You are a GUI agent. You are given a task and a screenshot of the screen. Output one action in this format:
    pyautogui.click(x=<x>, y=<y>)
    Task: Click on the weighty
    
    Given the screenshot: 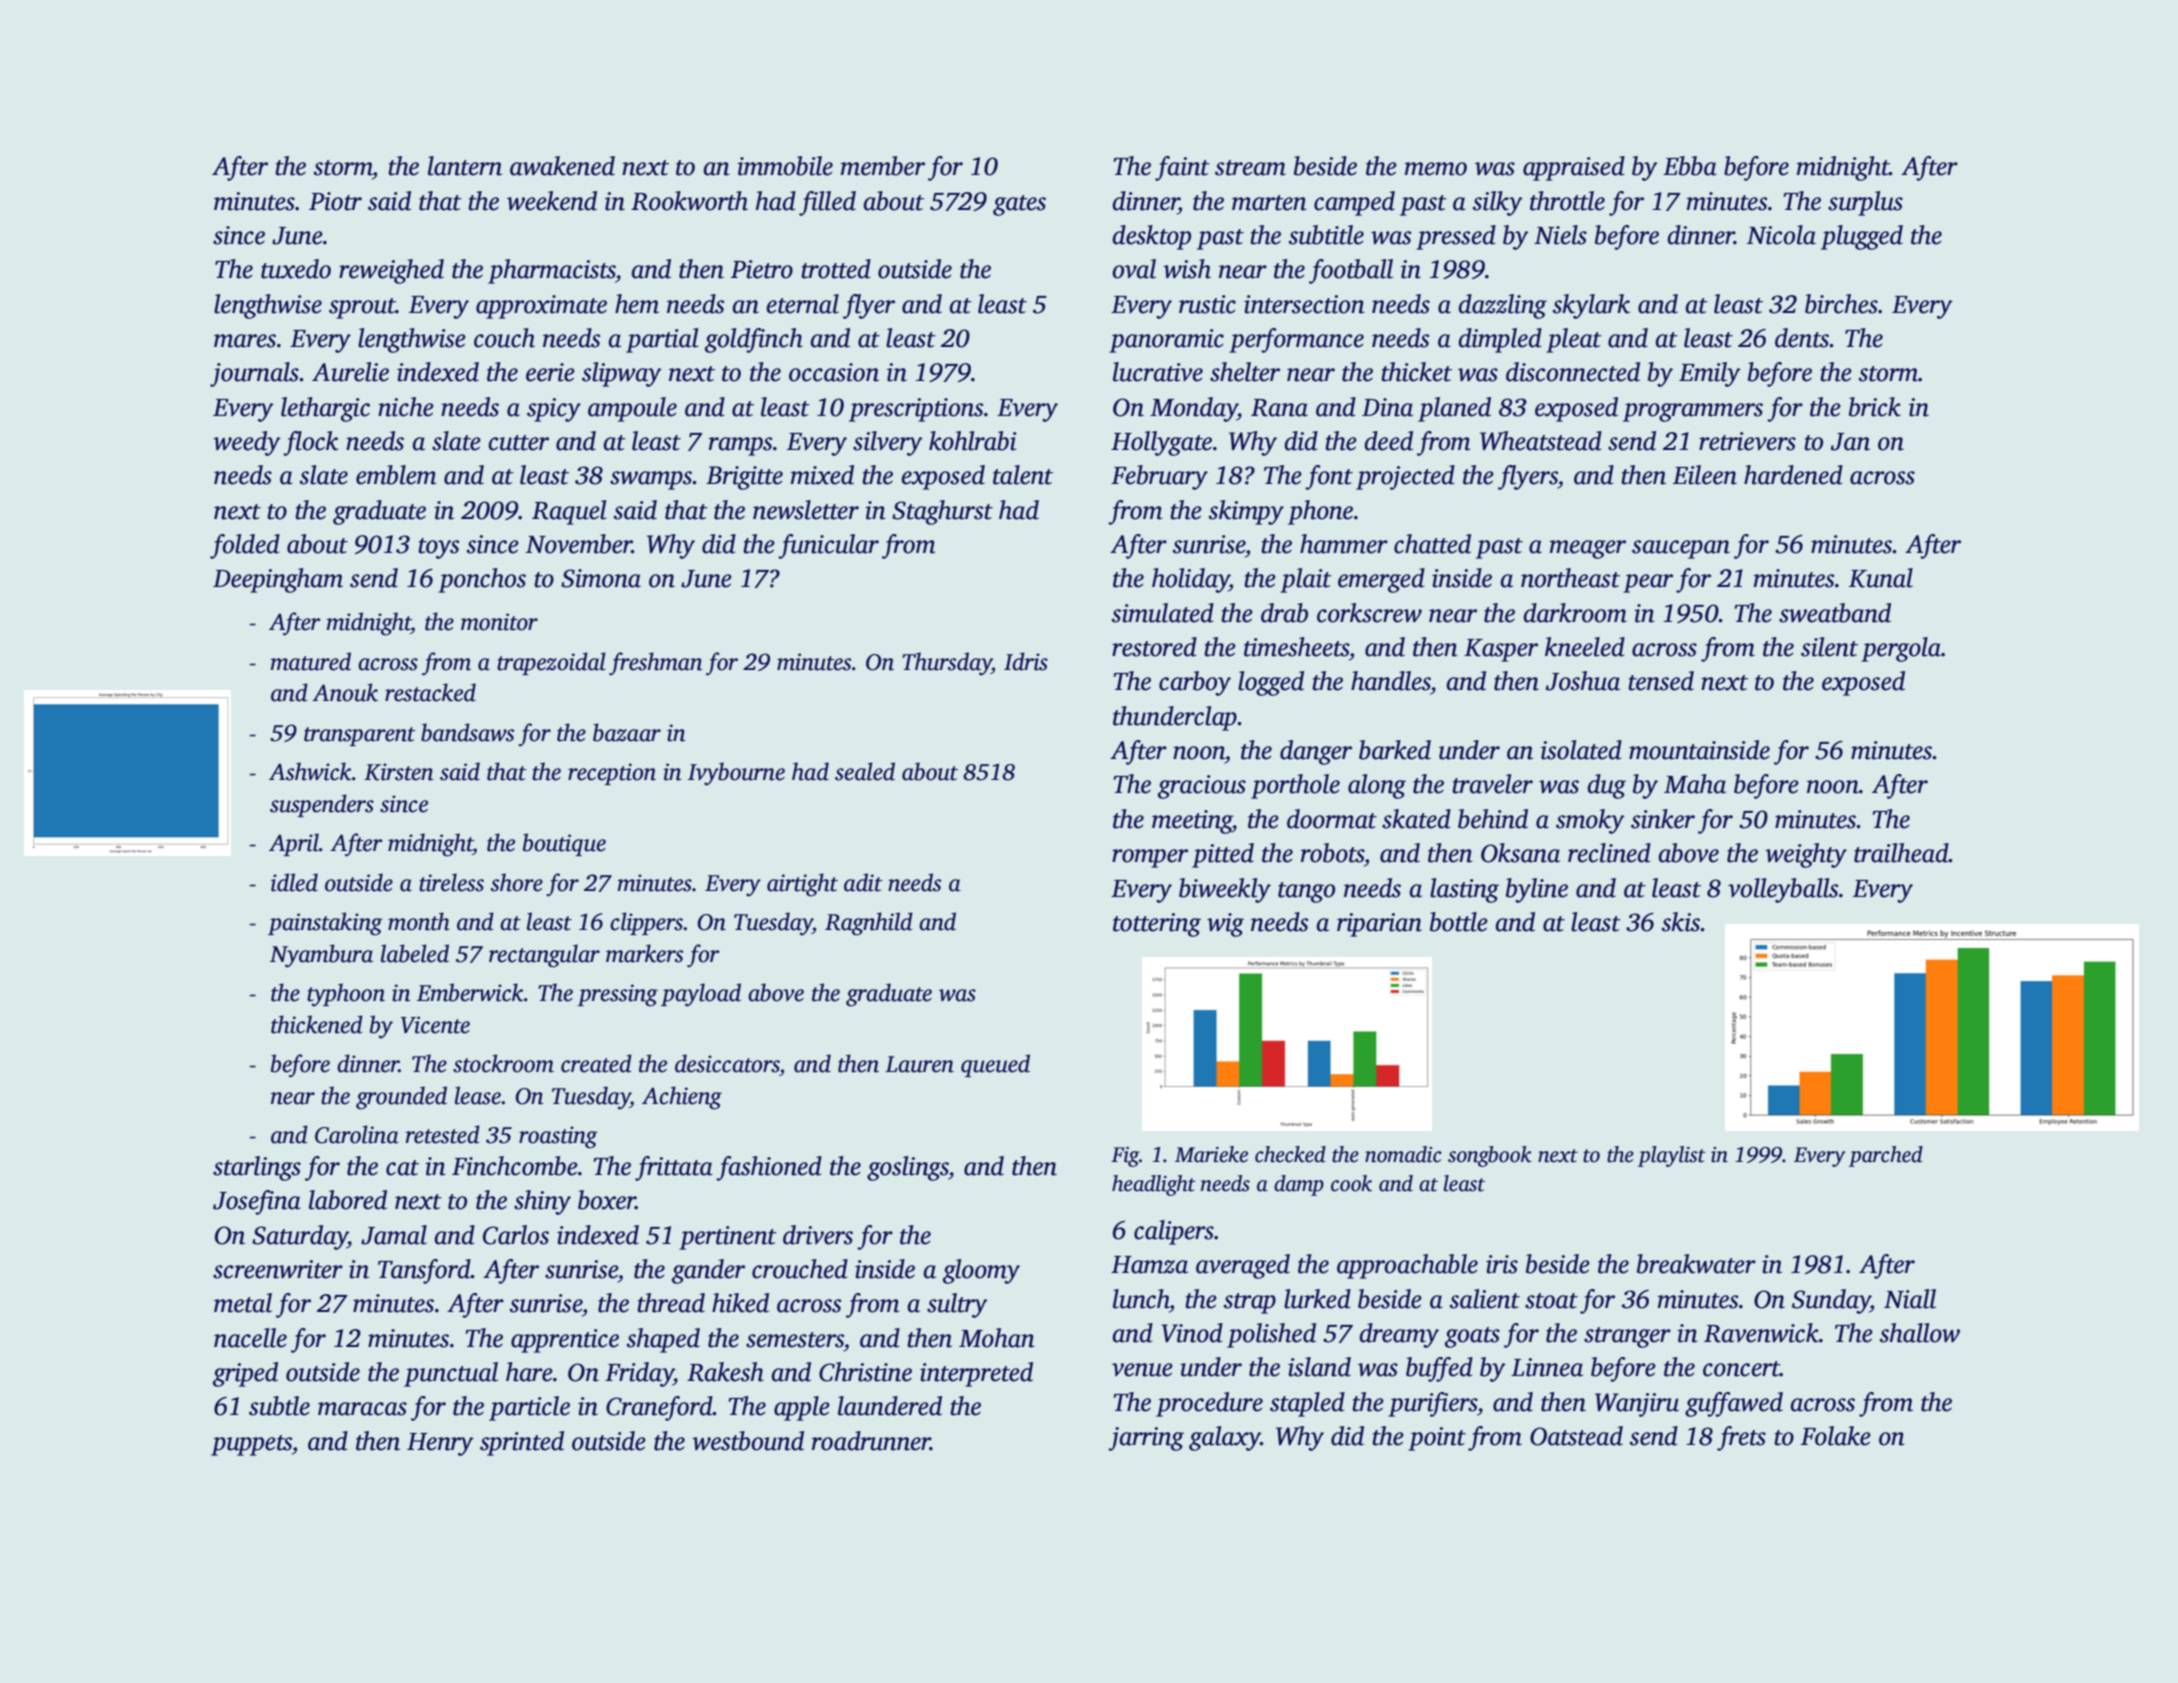 What is the action you would take?
    pyautogui.click(x=1806, y=855)
